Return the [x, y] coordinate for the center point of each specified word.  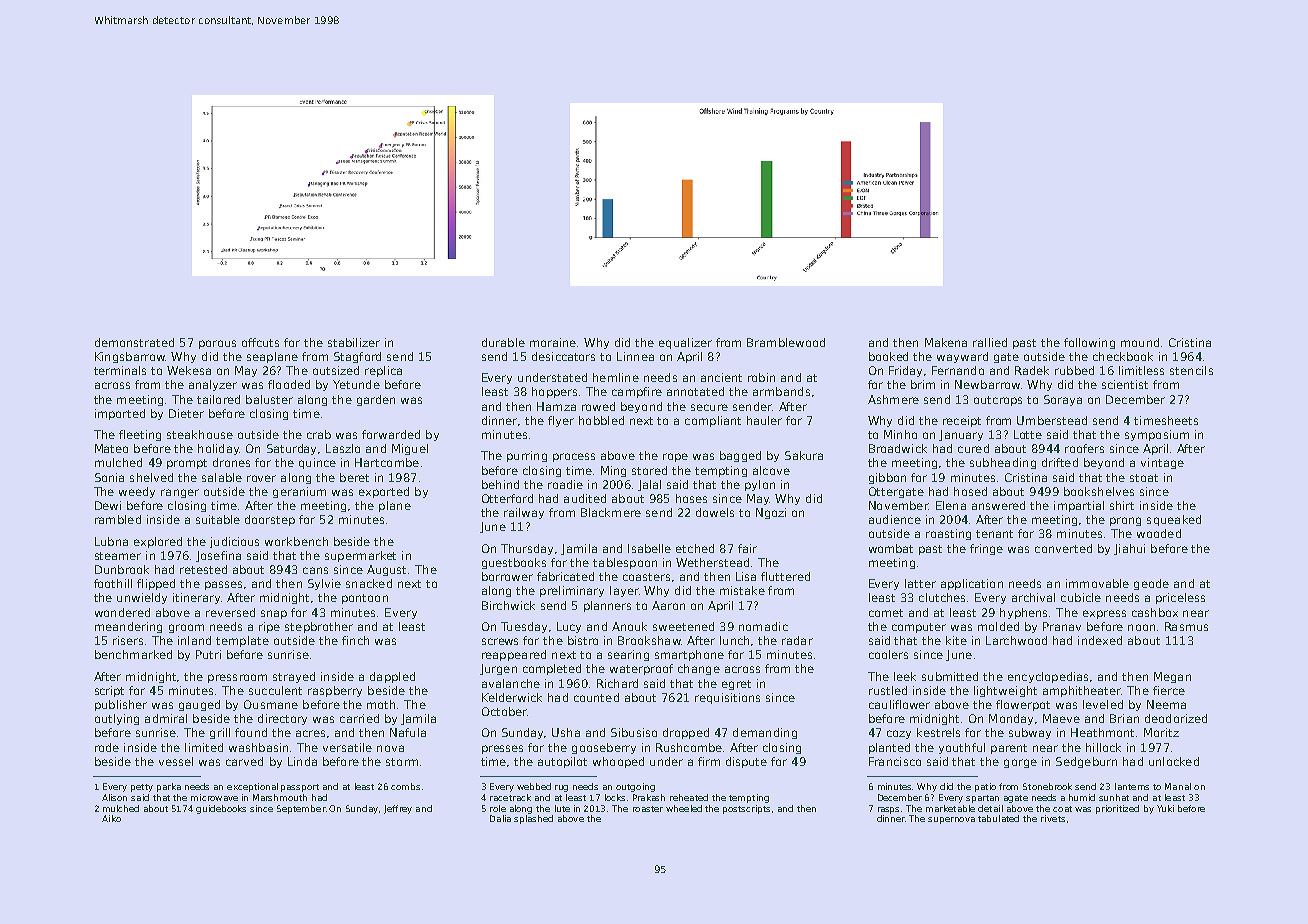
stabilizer [354, 342]
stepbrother [319, 627]
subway [1030, 733]
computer [919, 628]
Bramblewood [786, 342]
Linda [302, 761]
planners [607, 606]
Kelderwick [512, 697]
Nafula [408, 732]
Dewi [108, 505]
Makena [946, 342]
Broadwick [898, 448]
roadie [565, 484]
